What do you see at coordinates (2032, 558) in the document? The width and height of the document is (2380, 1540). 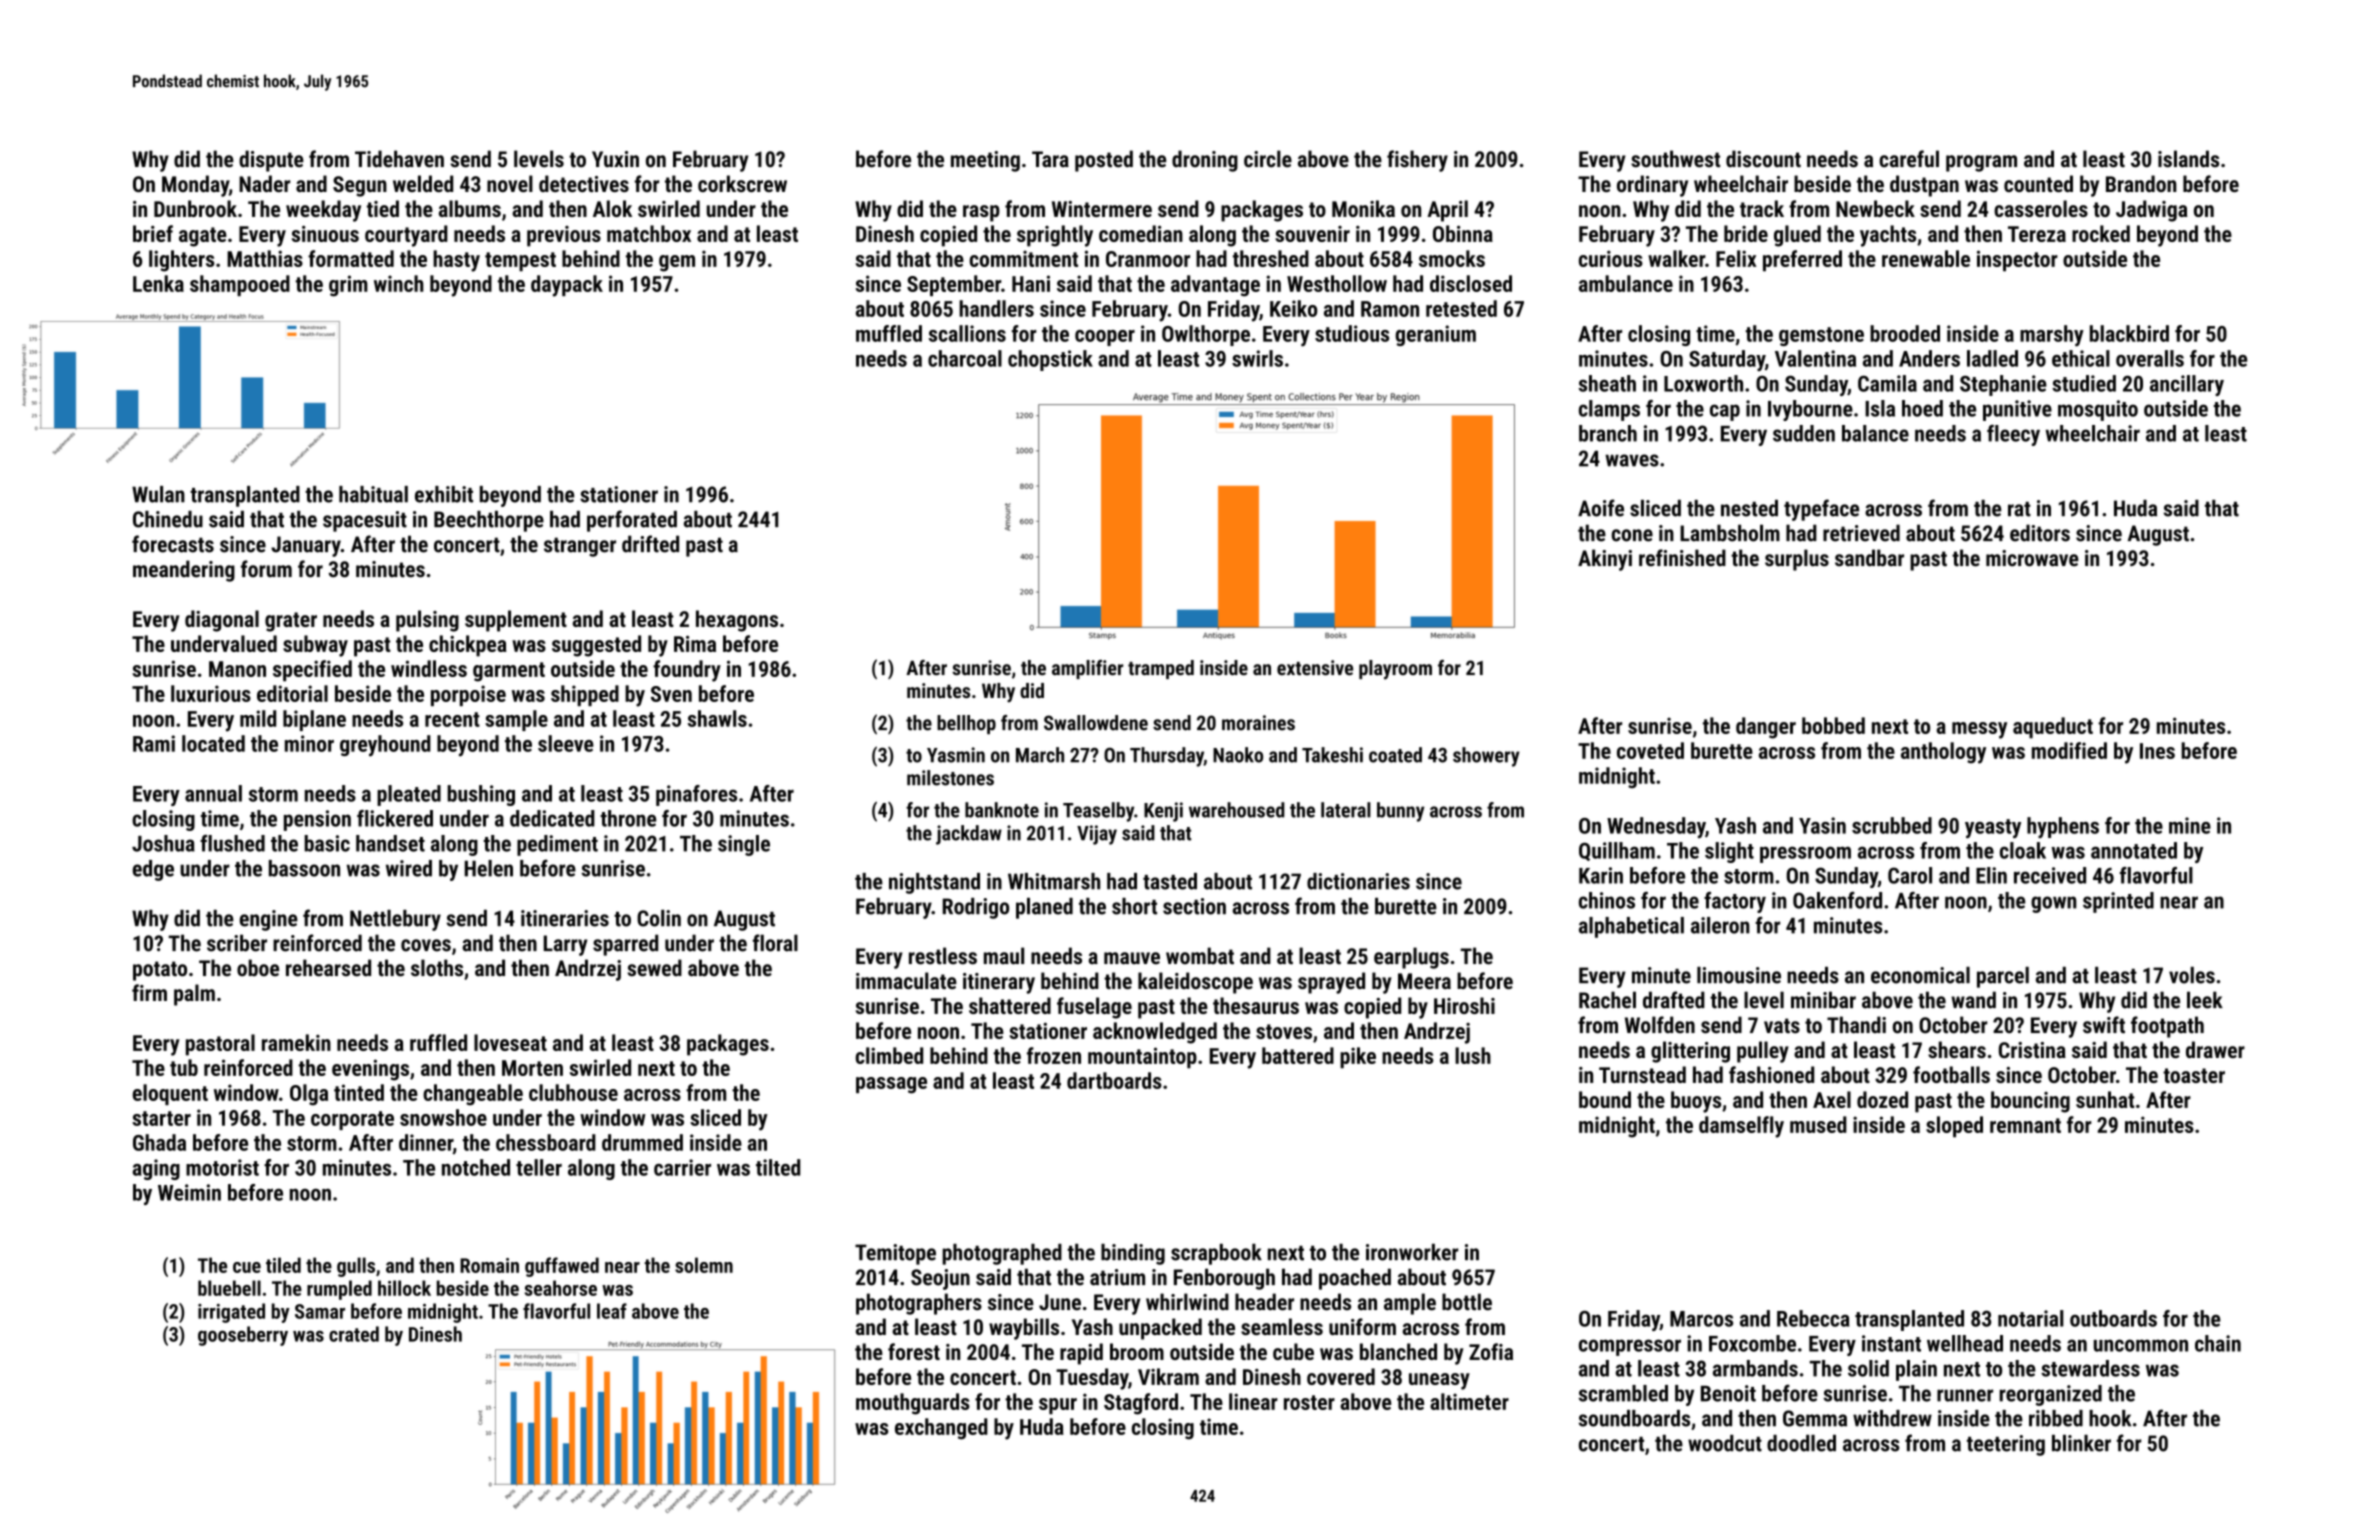 I see `microwave` at bounding box center [2032, 558].
